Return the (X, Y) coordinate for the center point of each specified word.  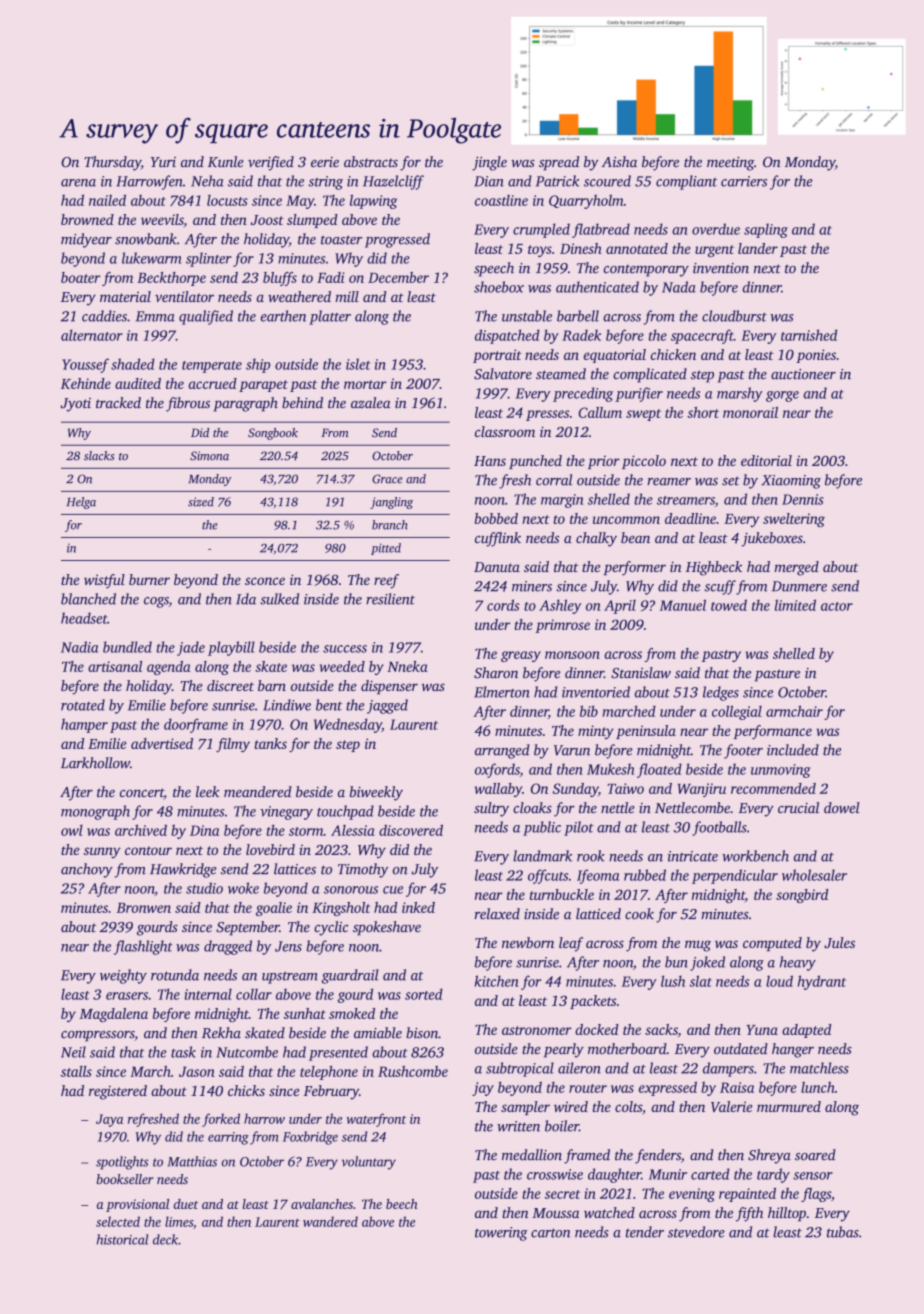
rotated (83, 705)
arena (78, 183)
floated (659, 770)
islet (358, 364)
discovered (411, 830)
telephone (329, 1073)
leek (208, 791)
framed (587, 1156)
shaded (133, 364)
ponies (816, 356)
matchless (819, 1068)
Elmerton (502, 692)
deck (165, 1239)
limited (795, 605)
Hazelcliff (393, 182)
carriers (744, 181)
